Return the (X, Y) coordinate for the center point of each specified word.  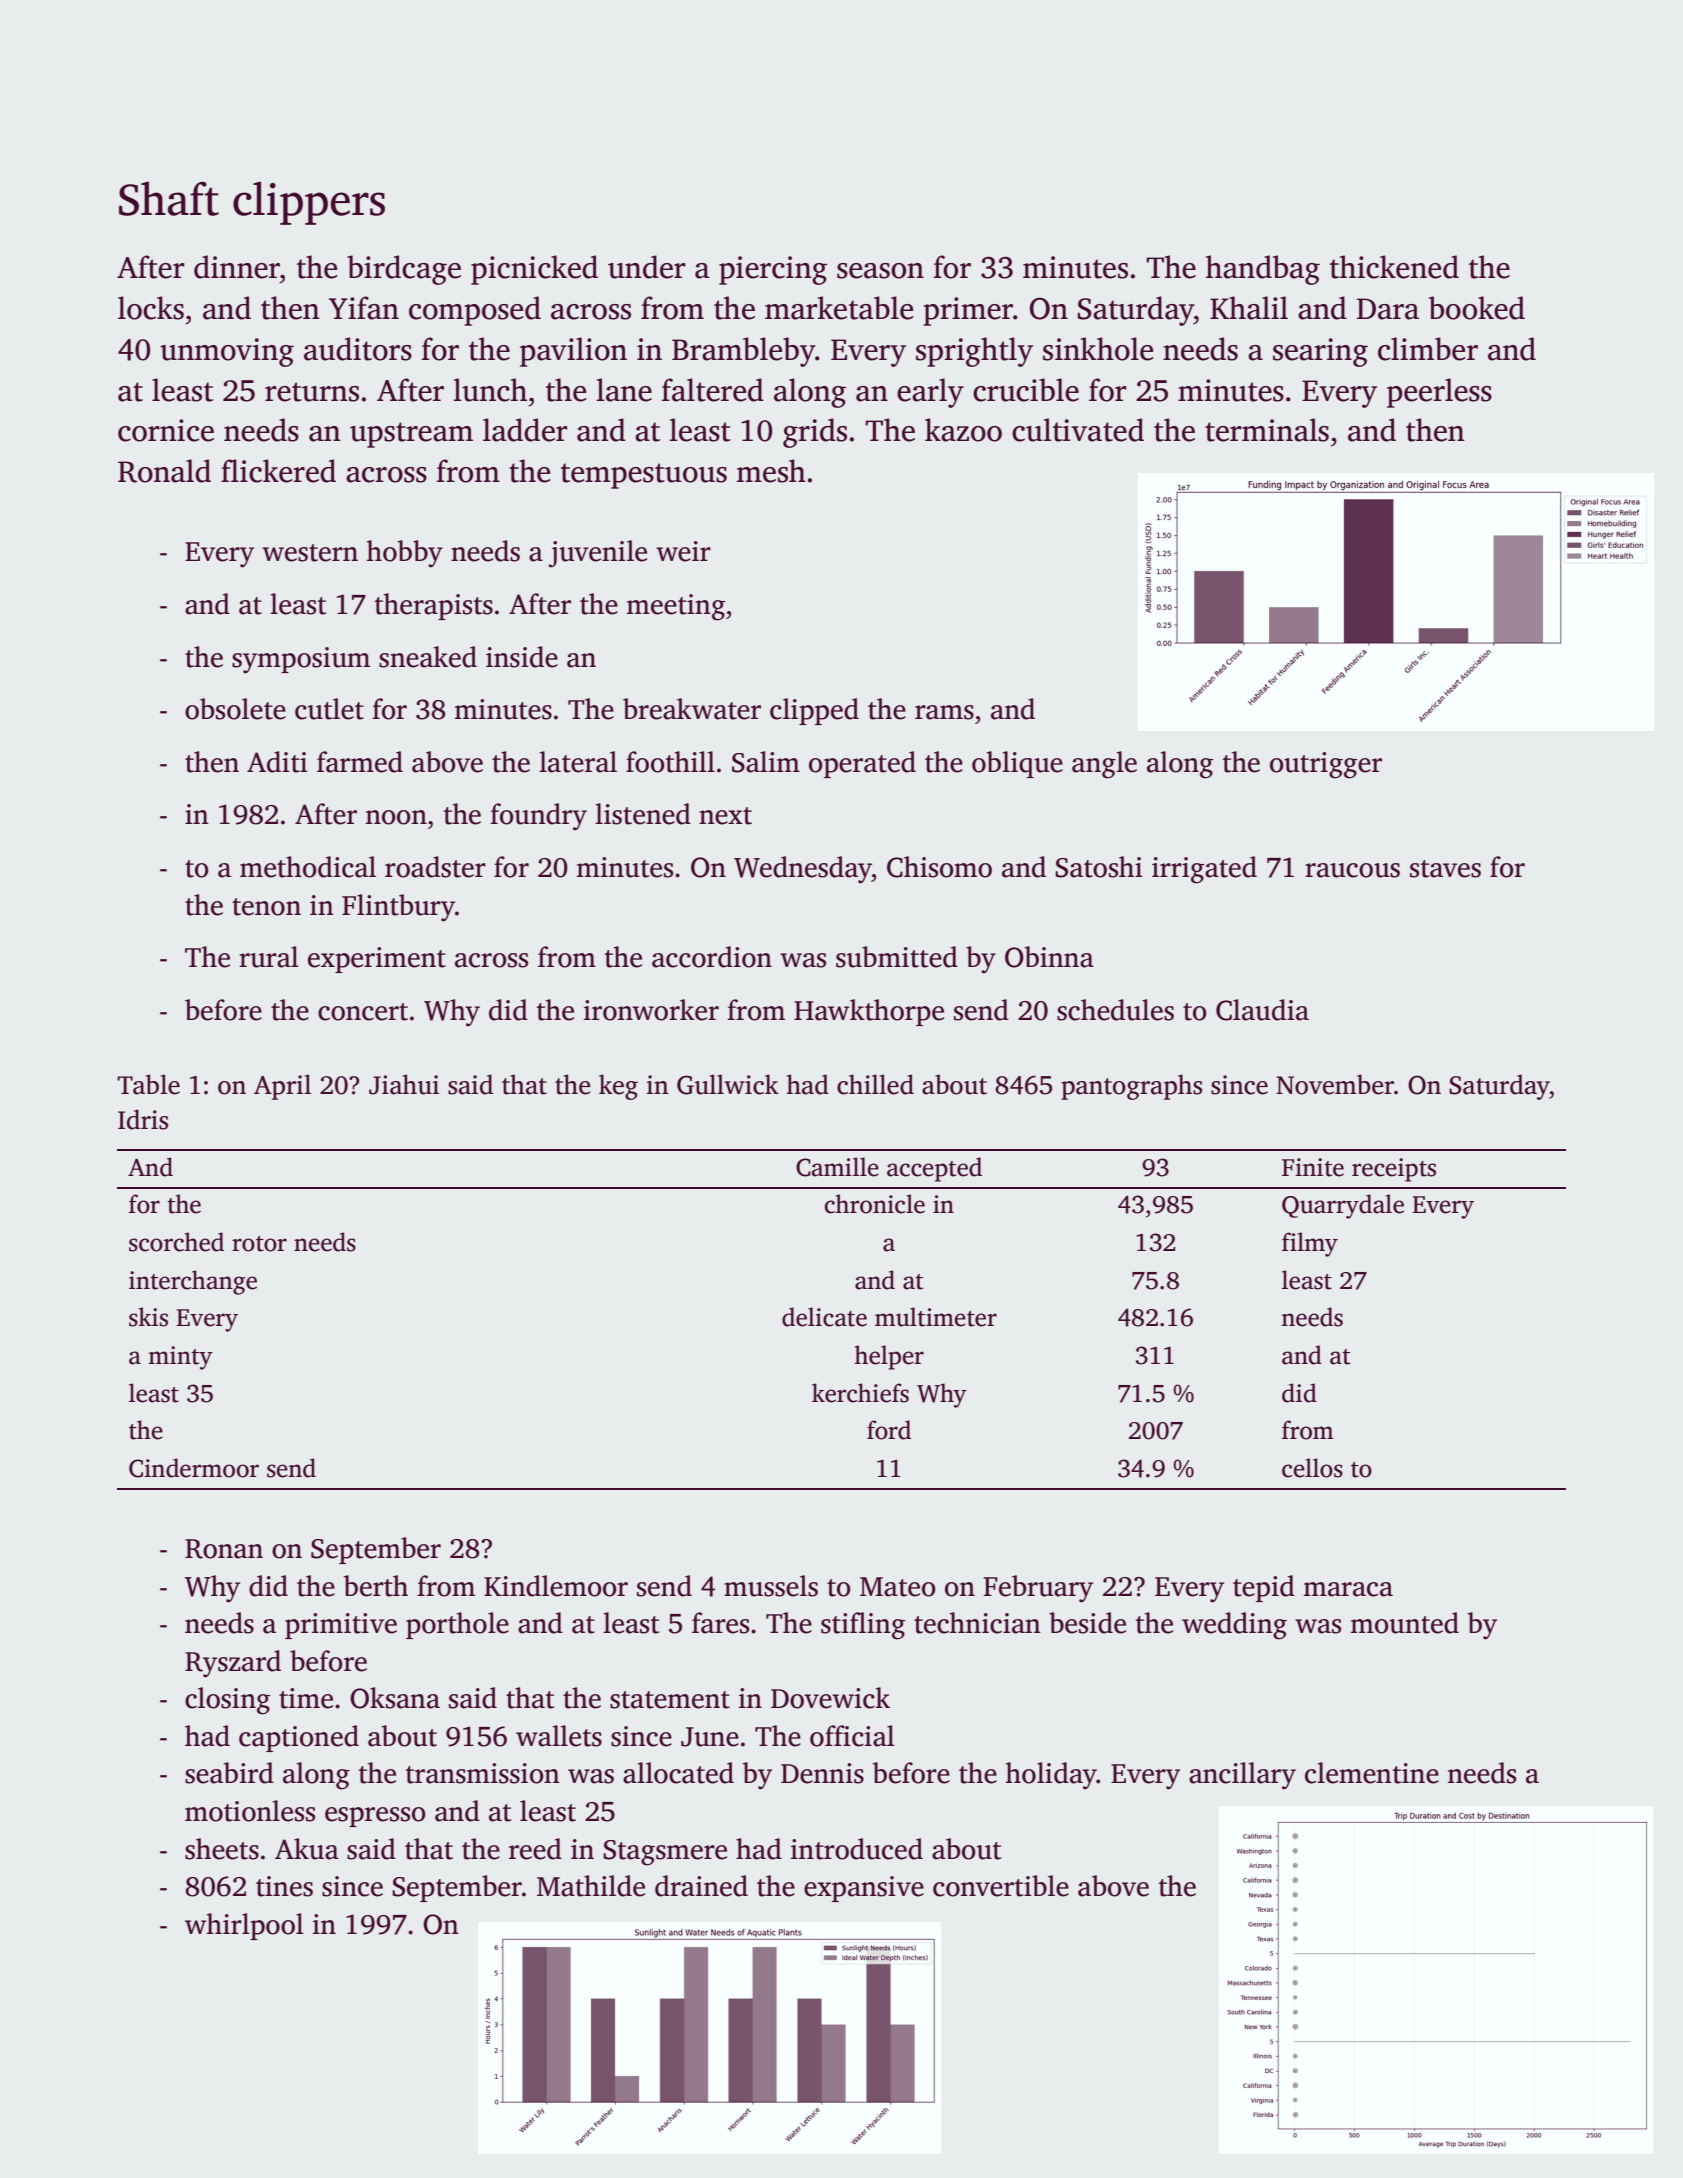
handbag (1263, 270)
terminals (1267, 430)
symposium (301, 660)
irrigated (1204, 870)
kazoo (963, 430)
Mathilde (591, 1886)
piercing (773, 270)
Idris (143, 1119)
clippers (309, 203)
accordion (712, 957)
